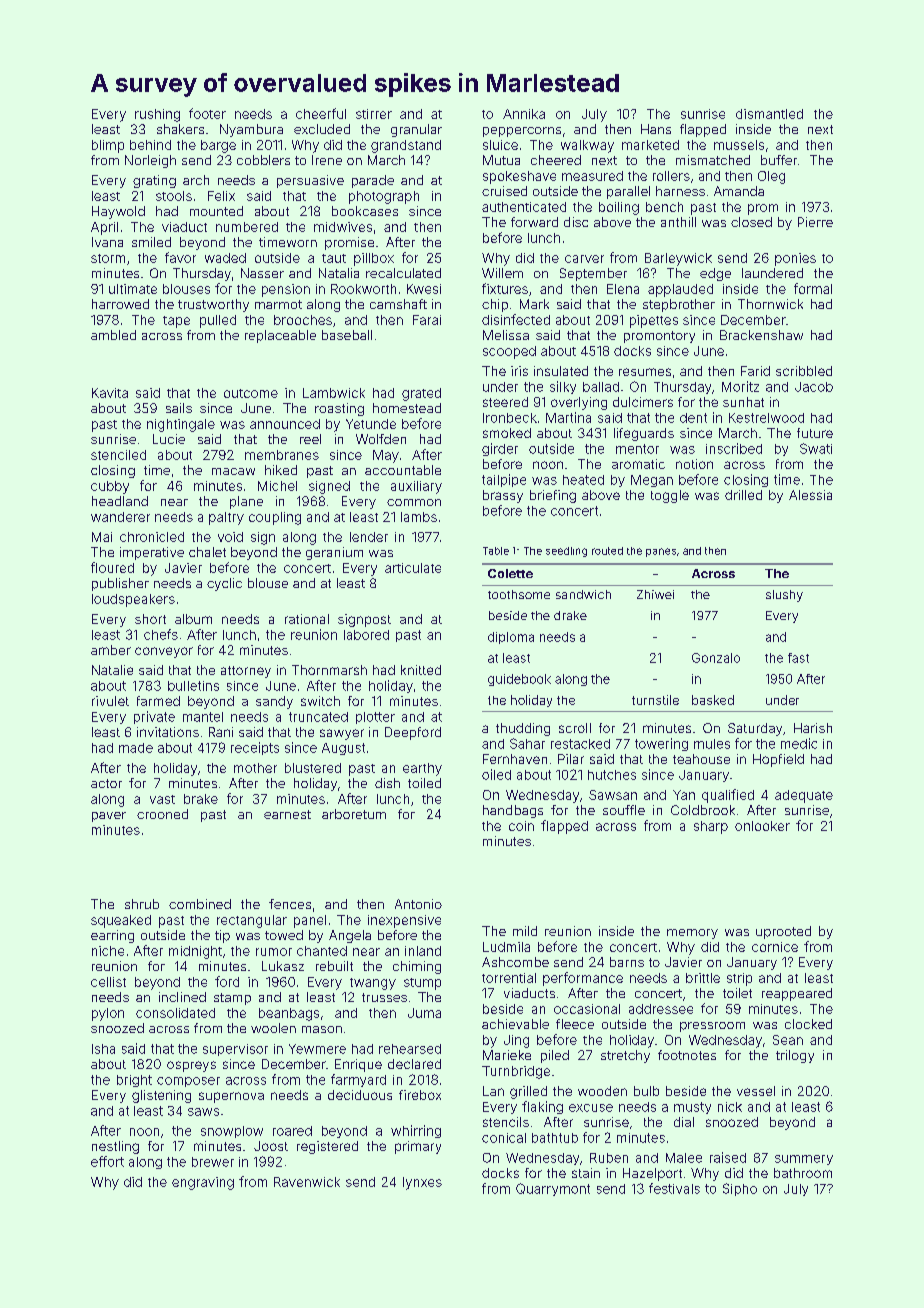  What do you see at coordinates (661, 744) in the screenshot?
I see `towering` at bounding box center [661, 744].
